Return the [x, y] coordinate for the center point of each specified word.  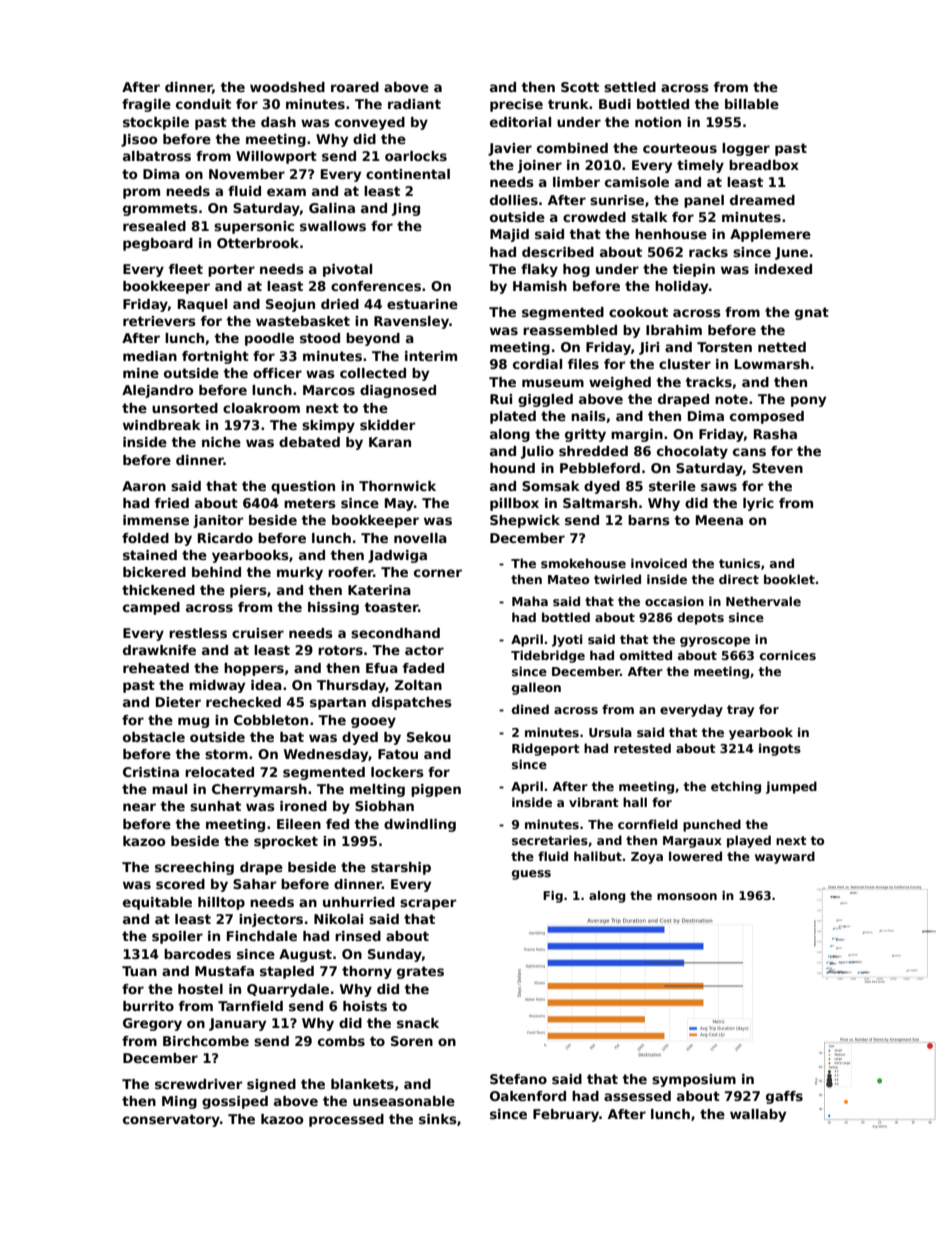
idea [266, 685]
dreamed [762, 200]
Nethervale [763, 601]
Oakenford [528, 1096]
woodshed [287, 87]
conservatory [171, 1120]
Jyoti [567, 640]
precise [516, 105]
